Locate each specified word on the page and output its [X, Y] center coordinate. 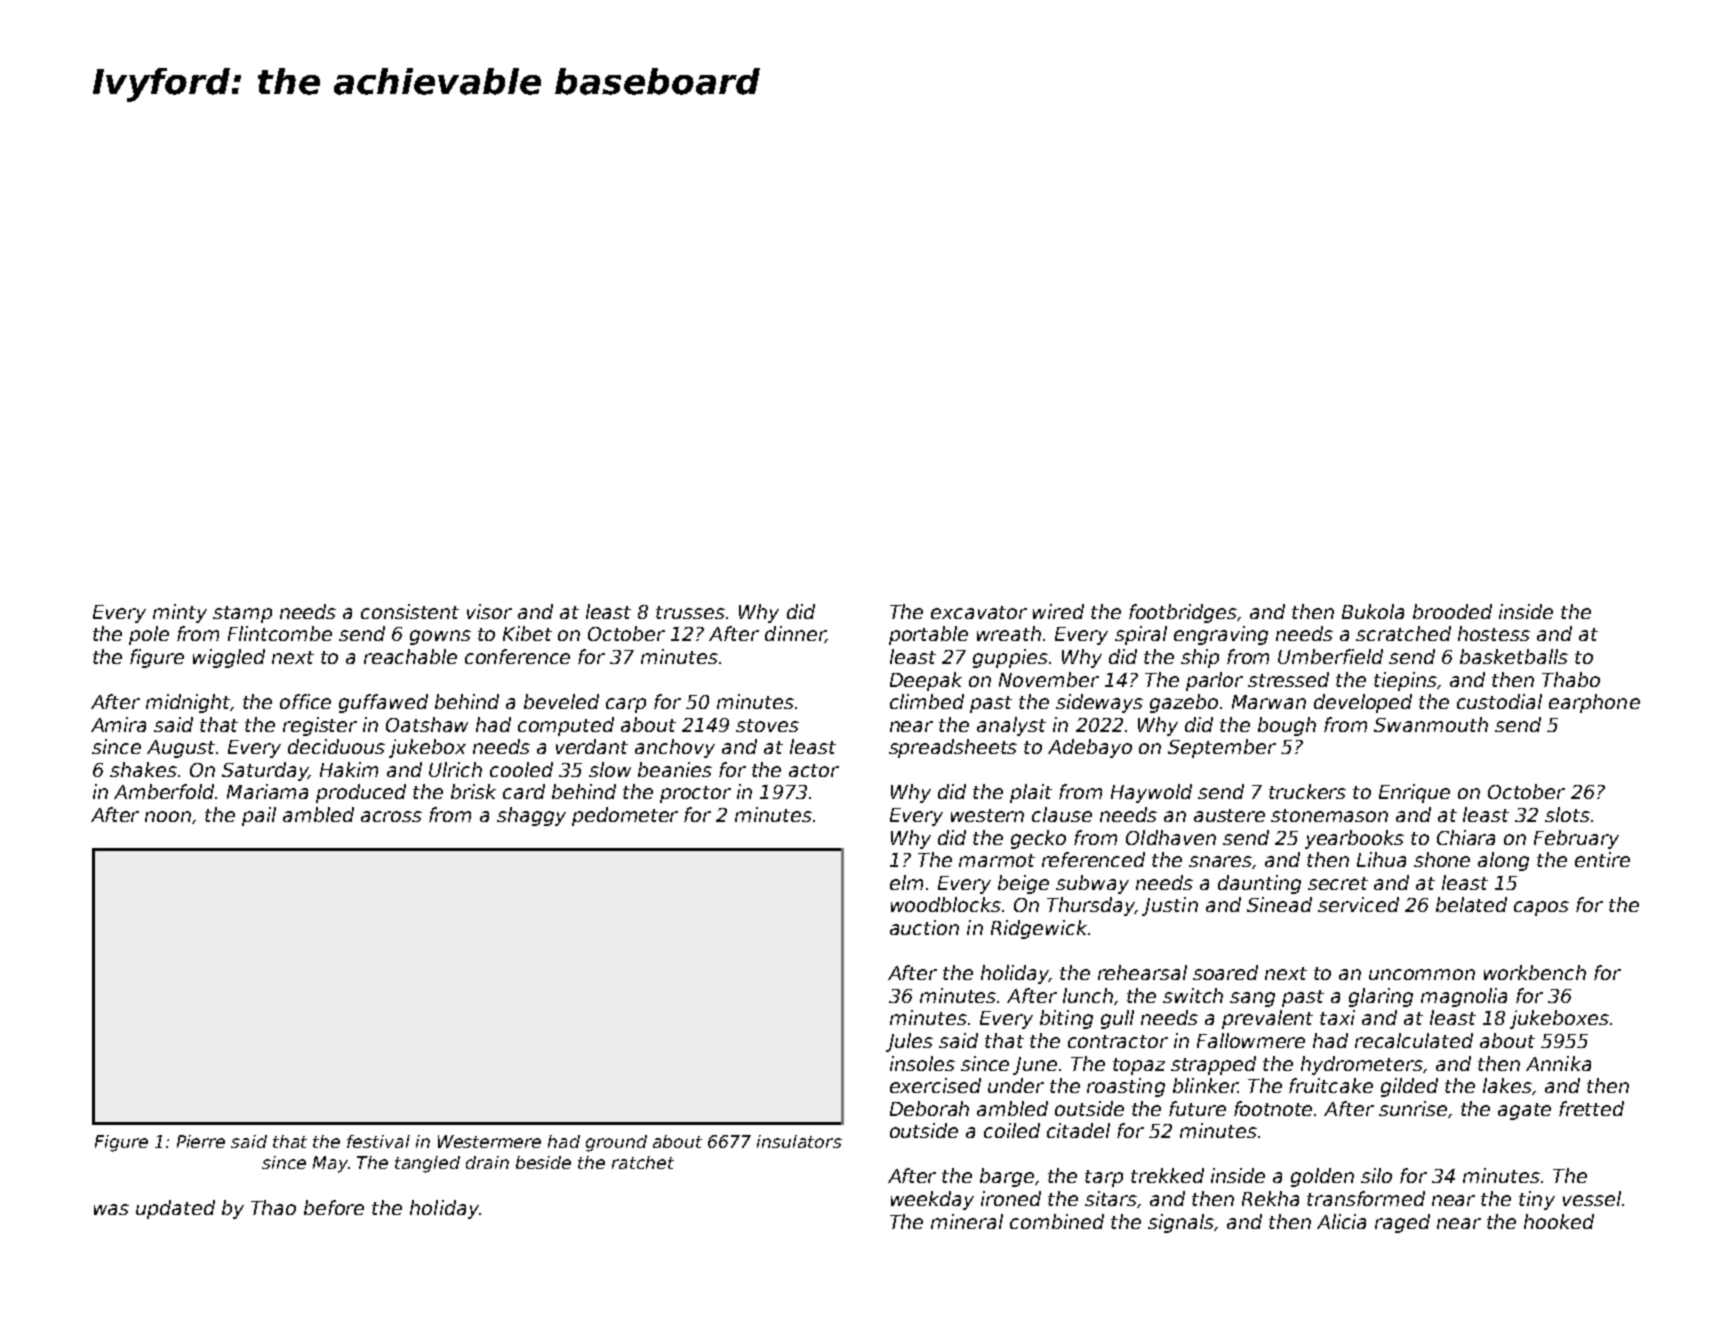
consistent [410, 611]
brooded [1452, 611]
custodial [1499, 701]
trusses [690, 612]
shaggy [531, 816]
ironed [1011, 1198]
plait [1031, 793]
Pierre [201, 1141]
